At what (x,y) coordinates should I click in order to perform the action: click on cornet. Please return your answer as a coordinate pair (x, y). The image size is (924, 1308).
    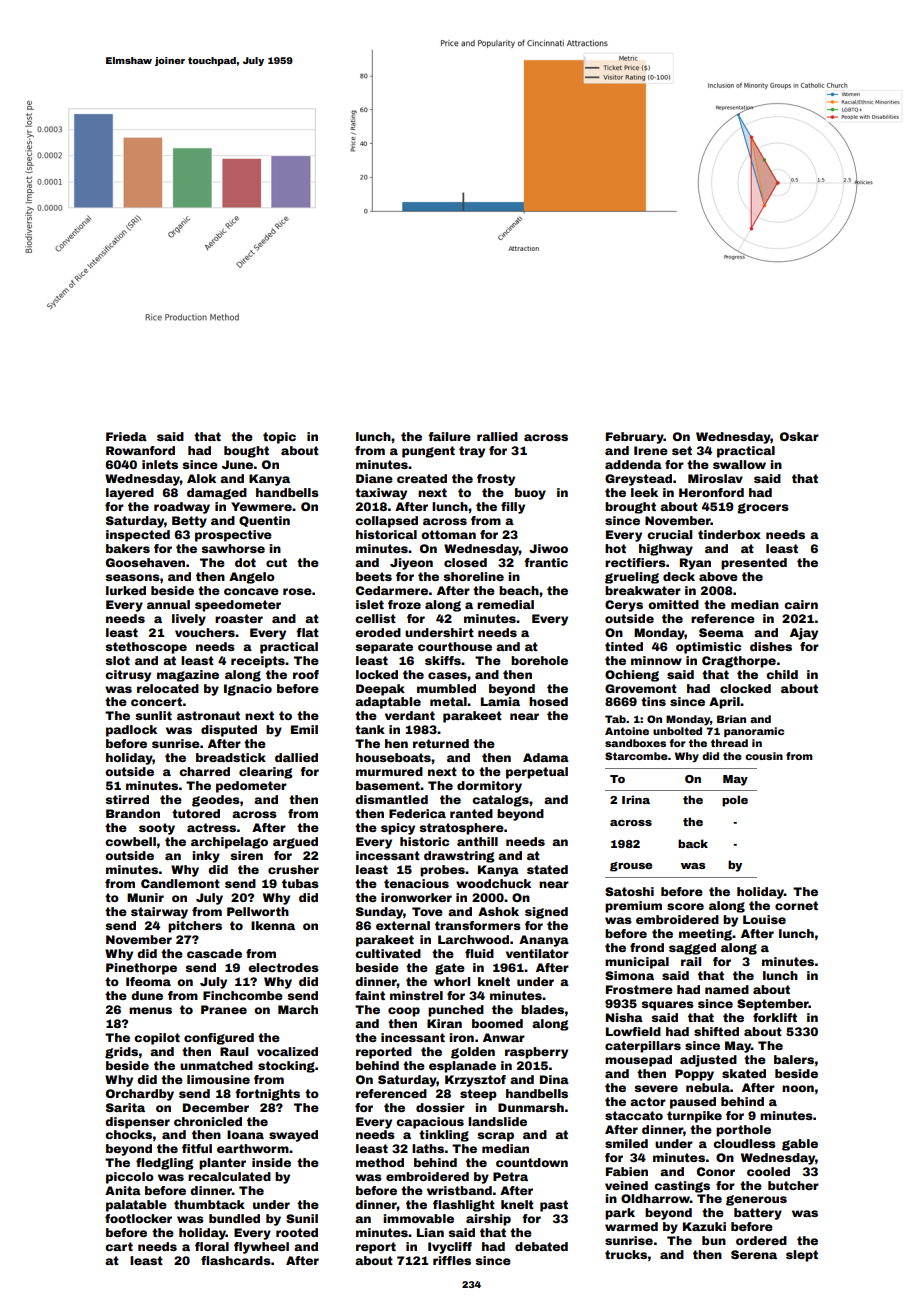
    Looking at the image, I should click on (796, 905).
